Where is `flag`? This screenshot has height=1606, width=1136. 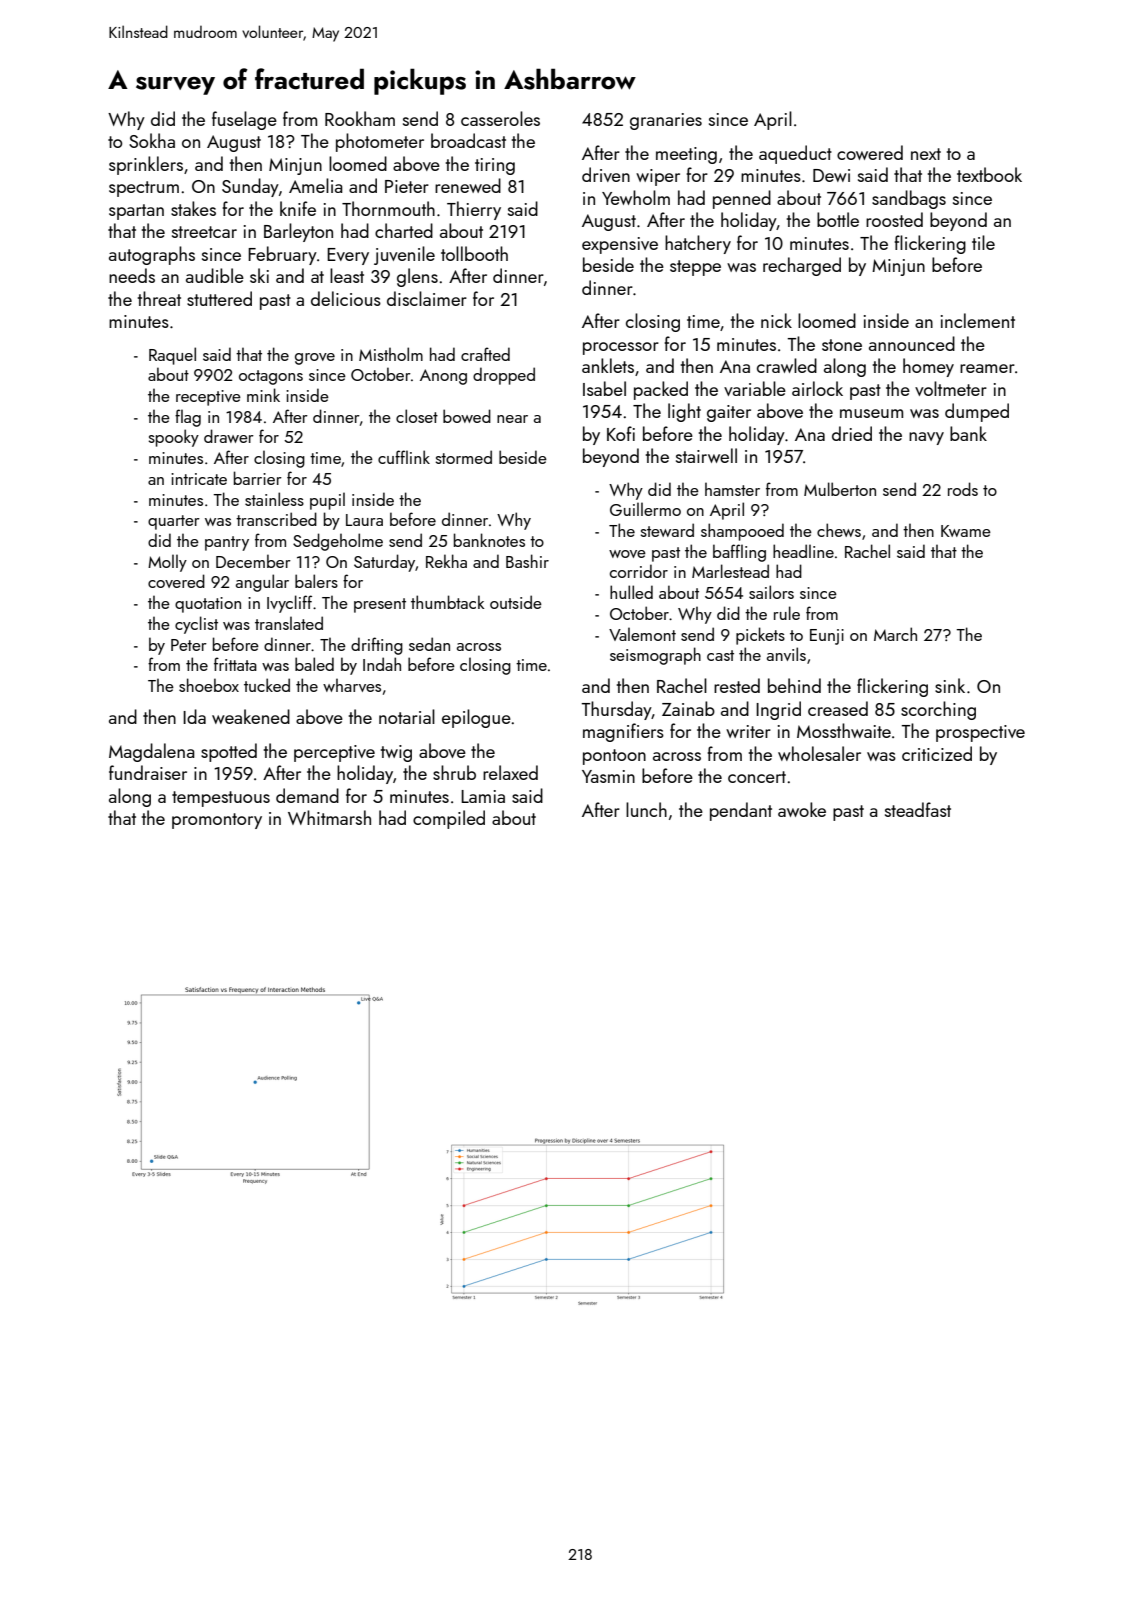
flag is located at coordinates (188, 418).
